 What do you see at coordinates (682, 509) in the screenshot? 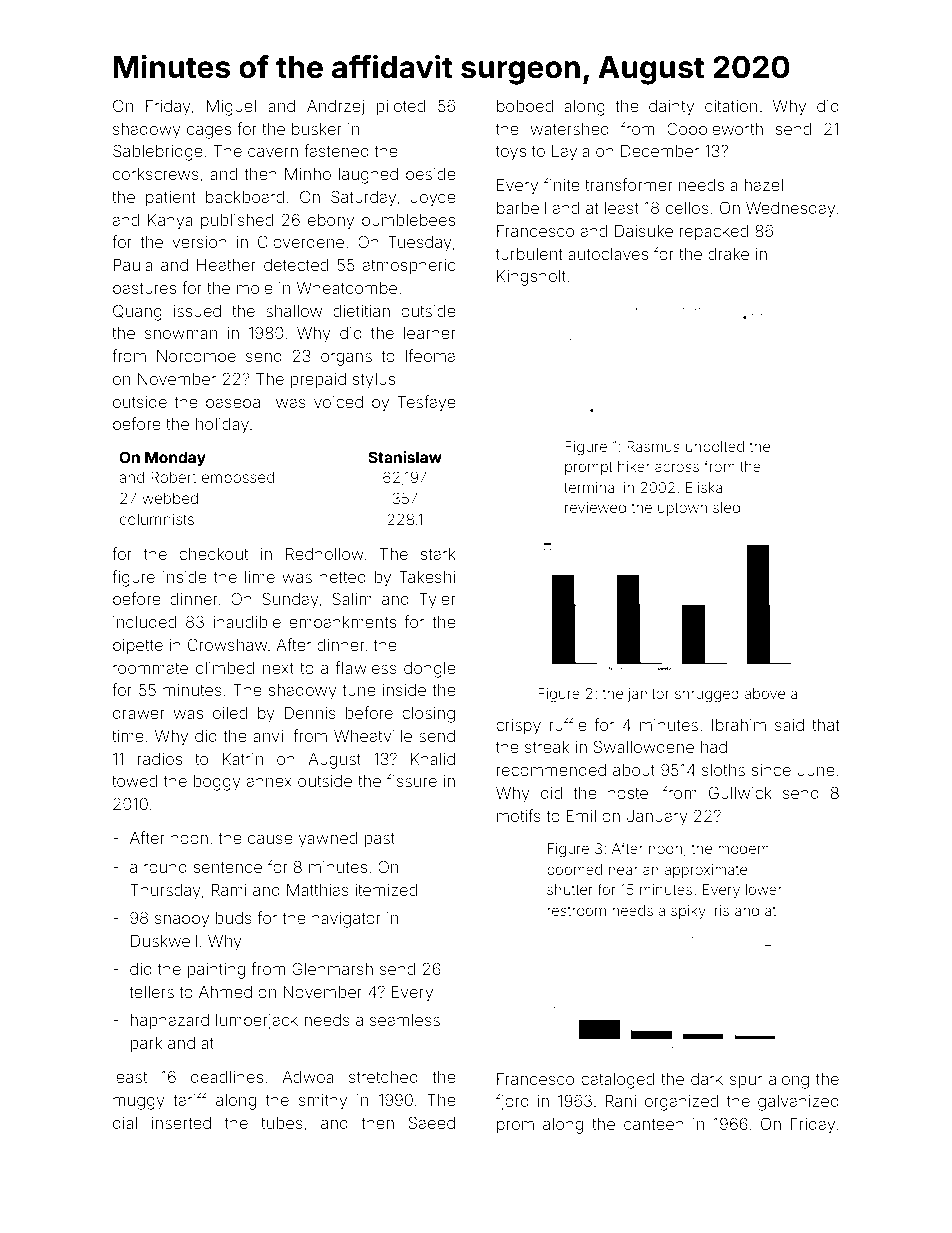
I see `uptown` at bounding box center [682, 509].
